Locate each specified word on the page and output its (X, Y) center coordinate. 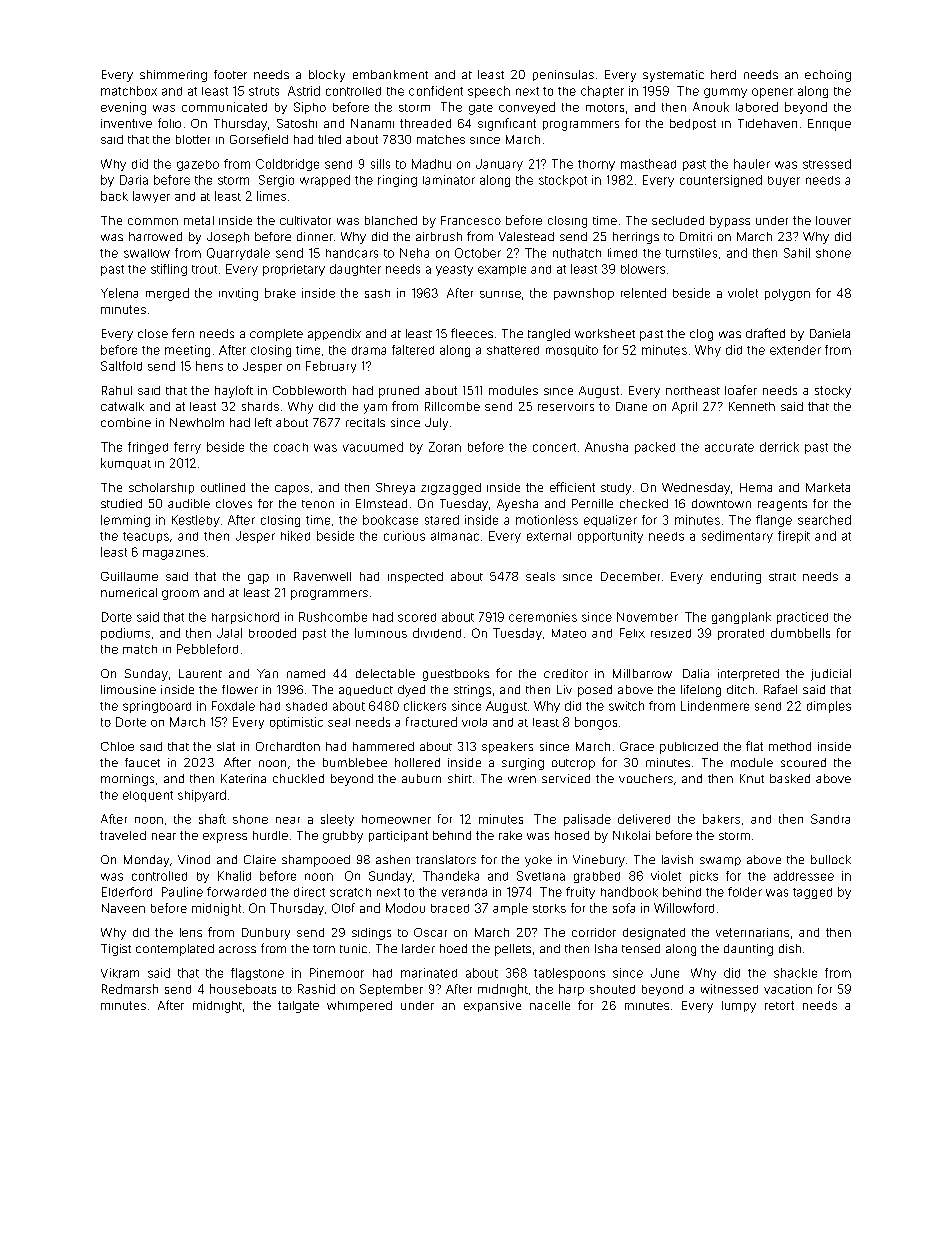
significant (507, 124)
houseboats (243, 989)
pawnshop (584, 294)
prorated (741, 634)
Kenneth (752, 406)
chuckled (298, 778)
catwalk (122, 406)
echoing (828, 76)
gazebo (198, 165)
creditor (566, 673)
